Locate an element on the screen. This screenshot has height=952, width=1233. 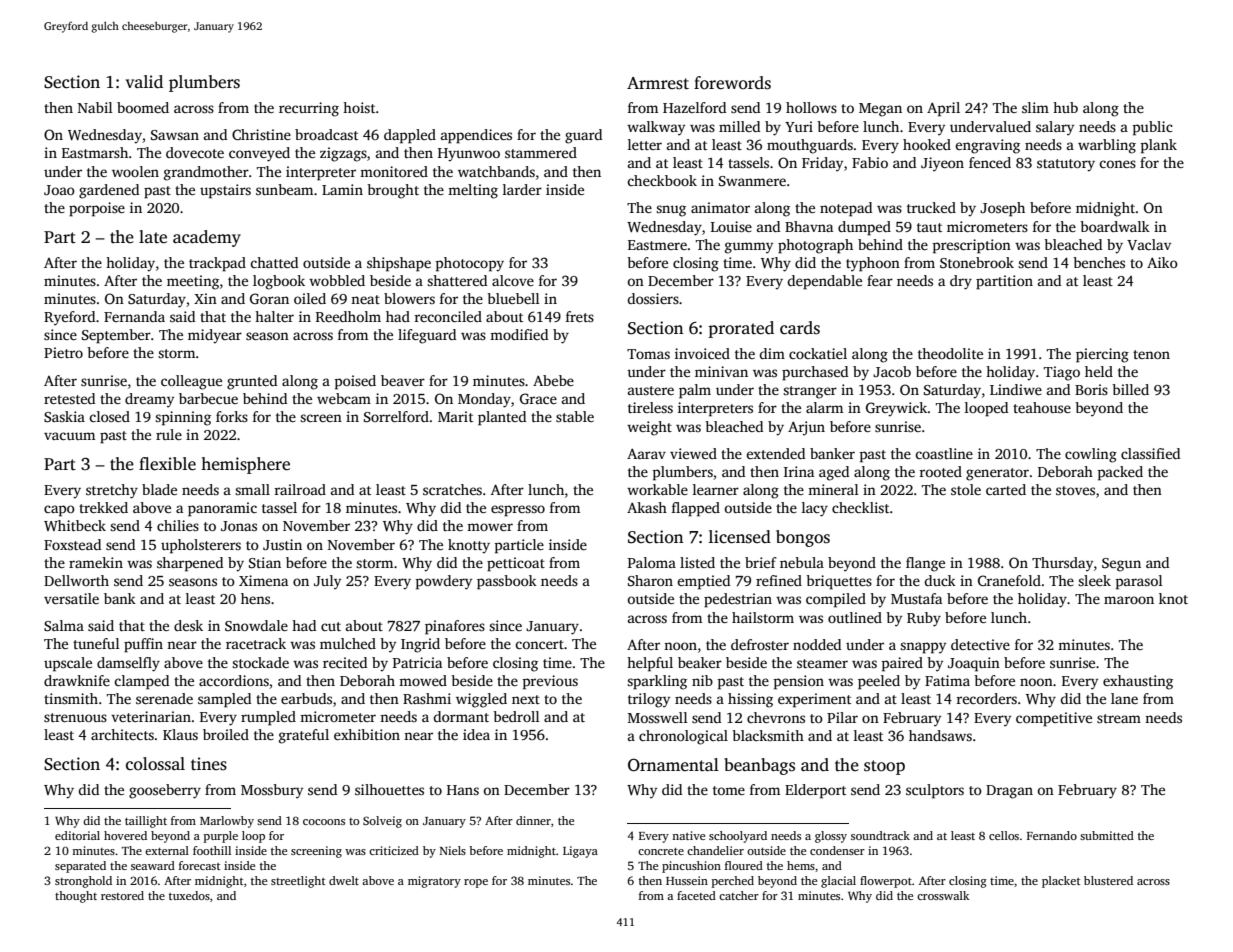
Cranefold is located at coordinates (1009, 580).
